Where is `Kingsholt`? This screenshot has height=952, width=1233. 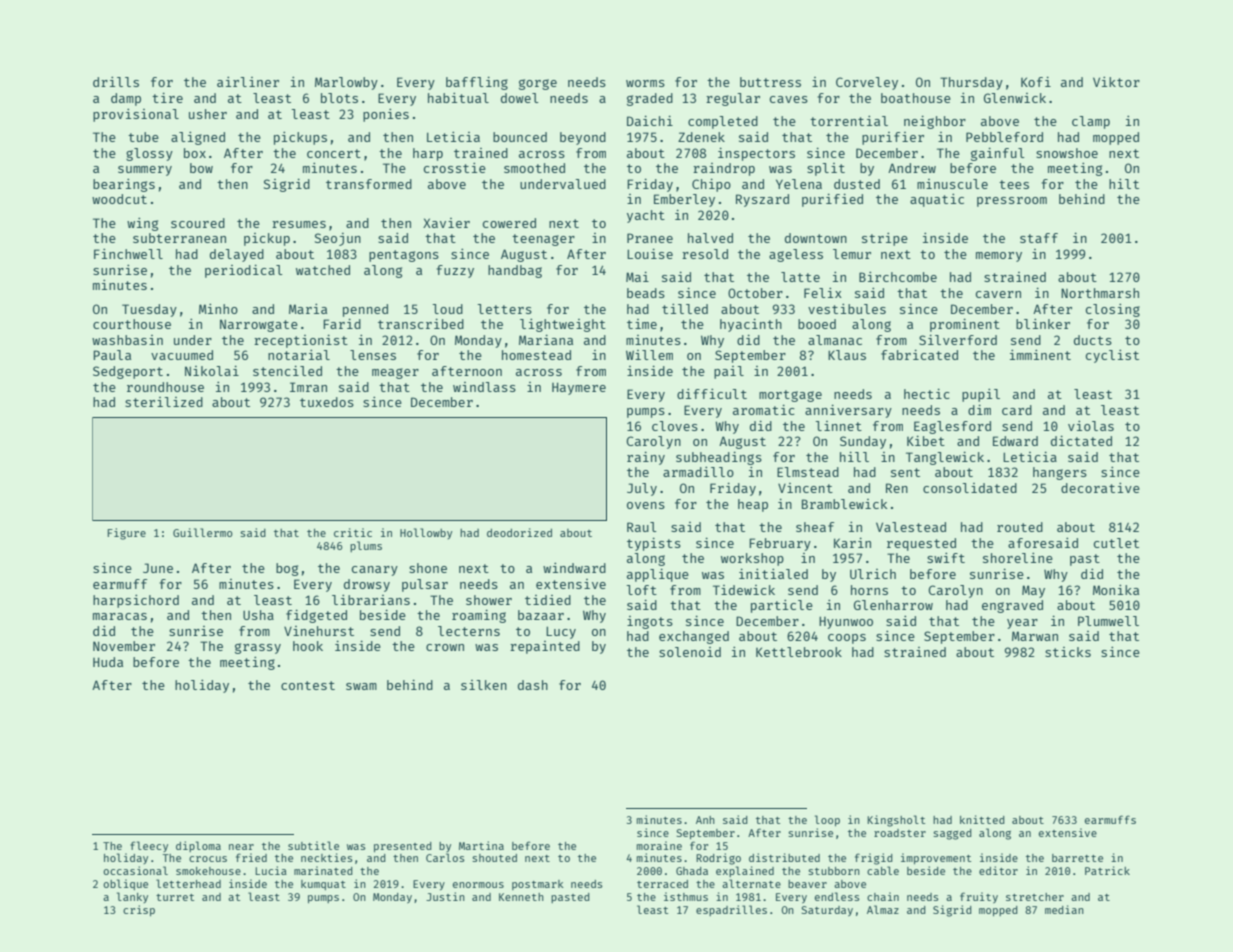 Kingsholt is located at coordinates (896, 821).
